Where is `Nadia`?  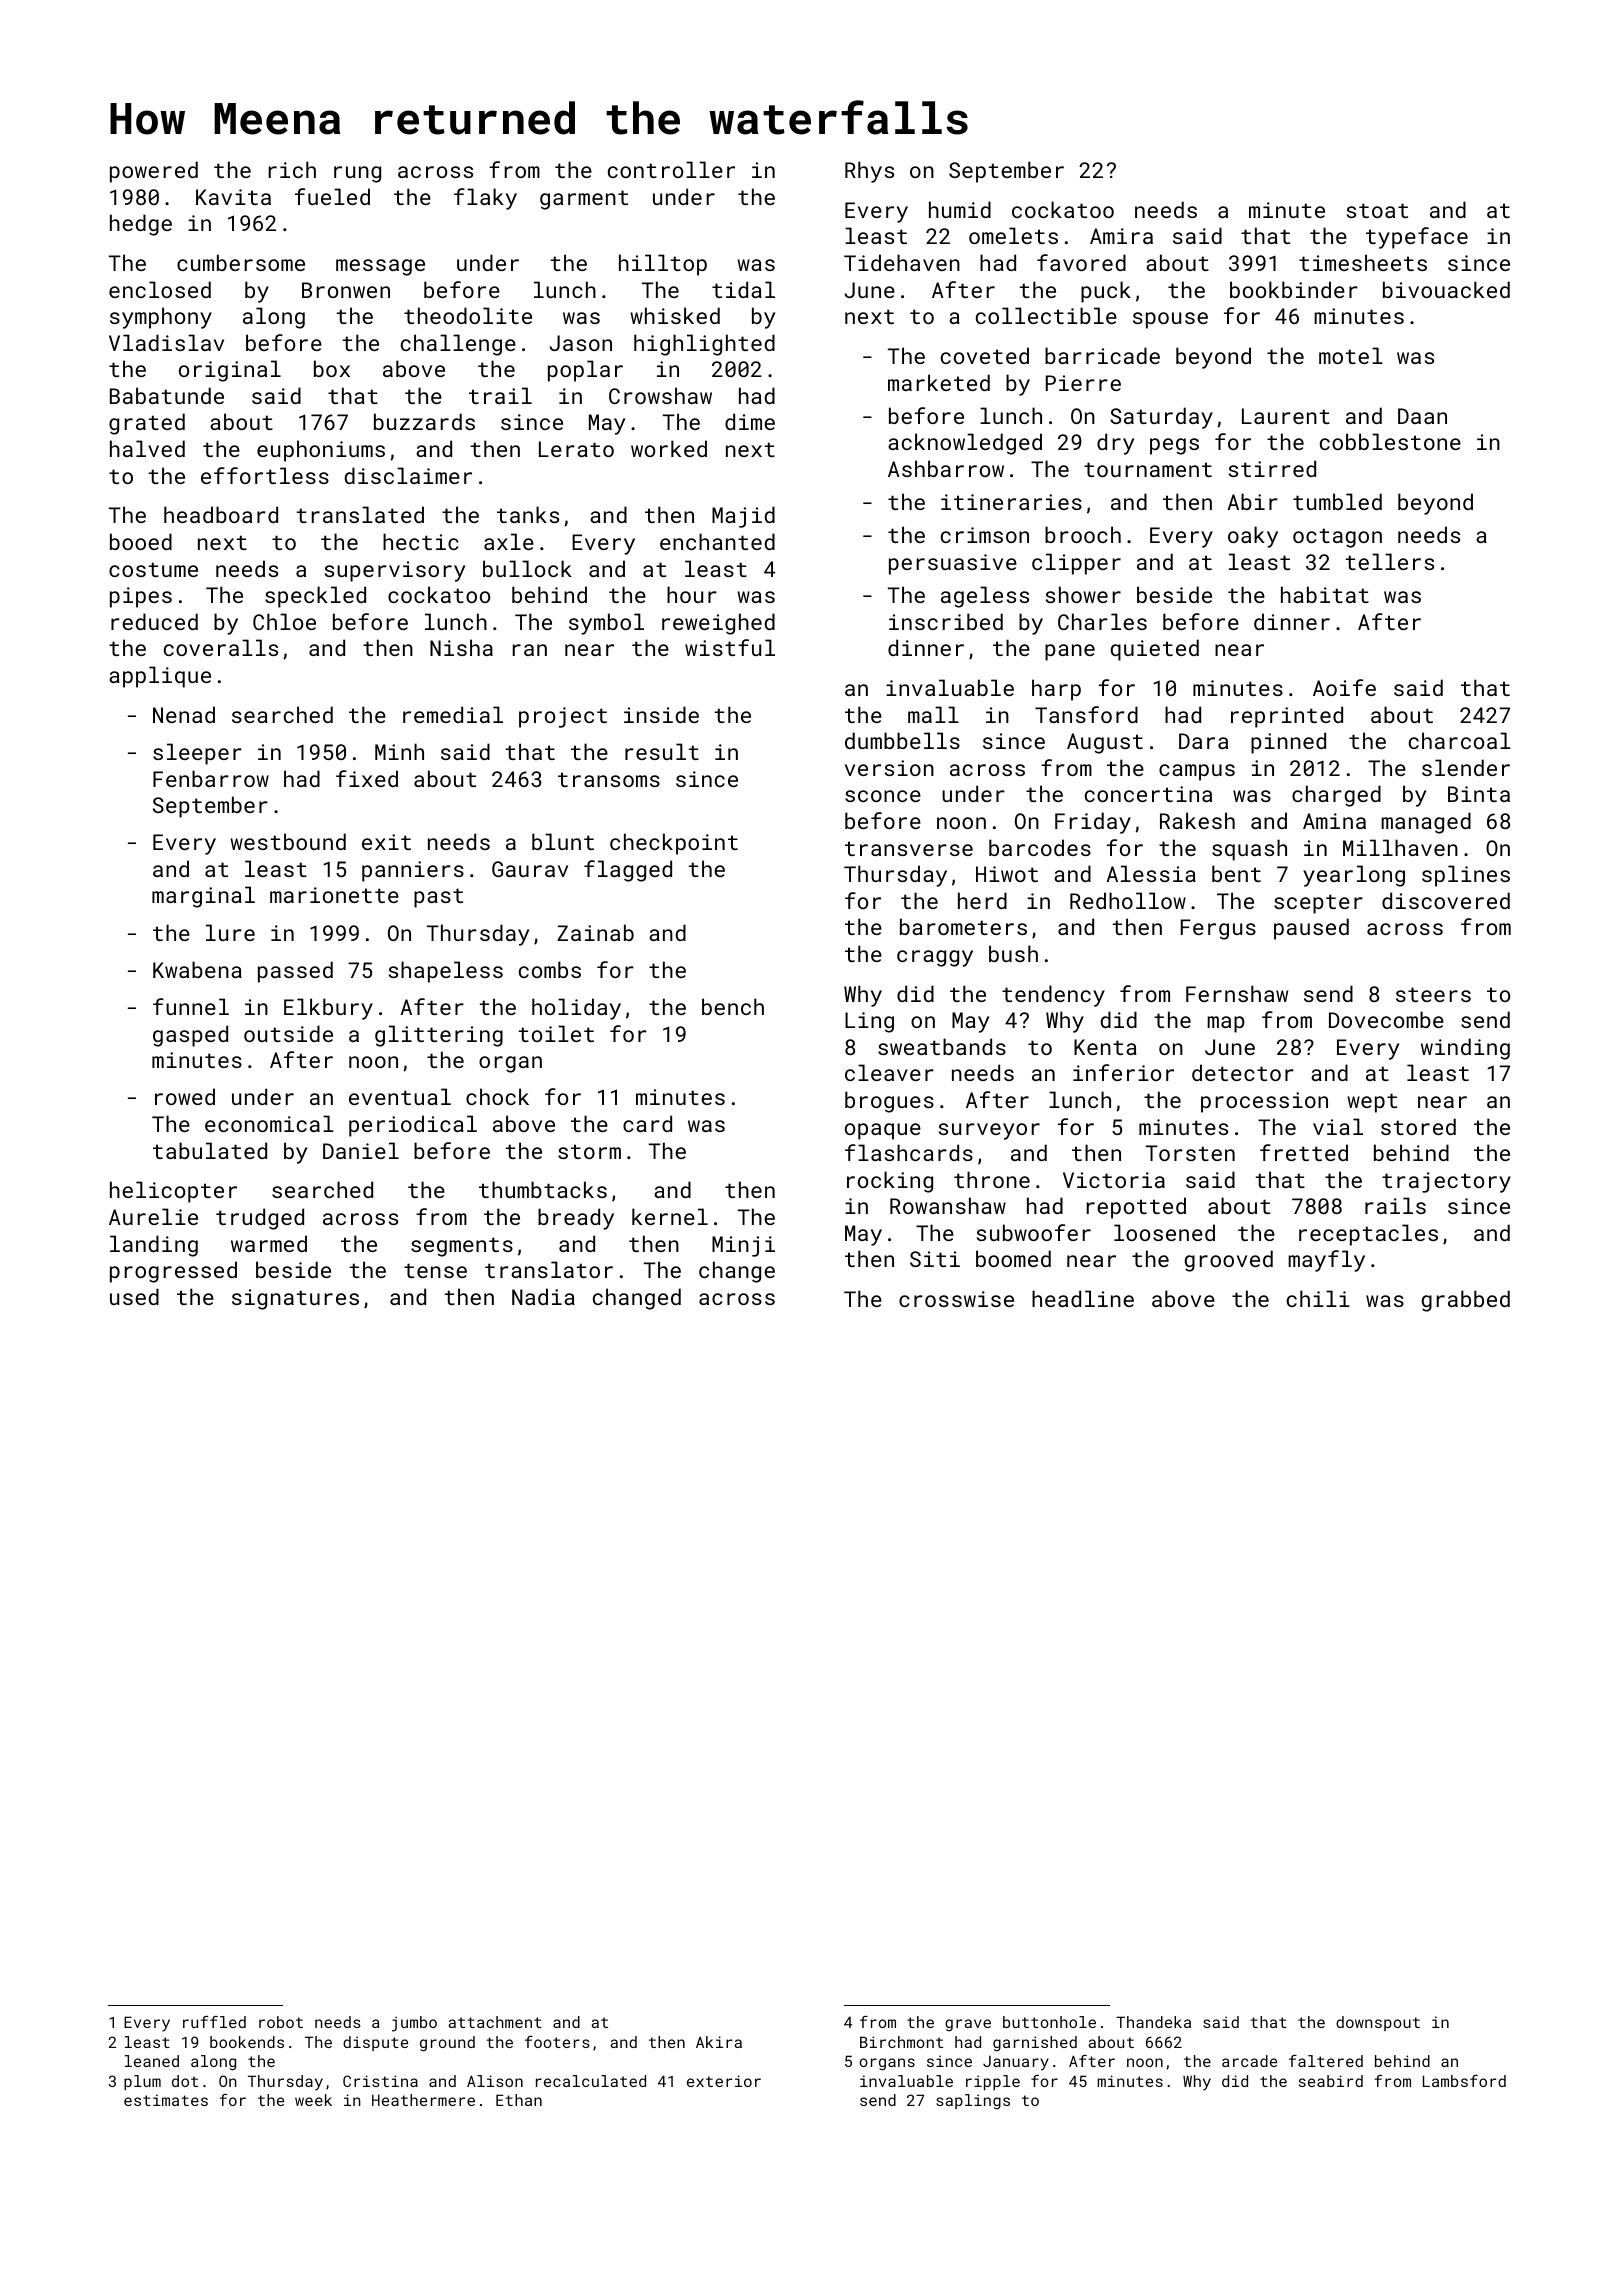 Nadia is located at coordinates (543, 1296).
